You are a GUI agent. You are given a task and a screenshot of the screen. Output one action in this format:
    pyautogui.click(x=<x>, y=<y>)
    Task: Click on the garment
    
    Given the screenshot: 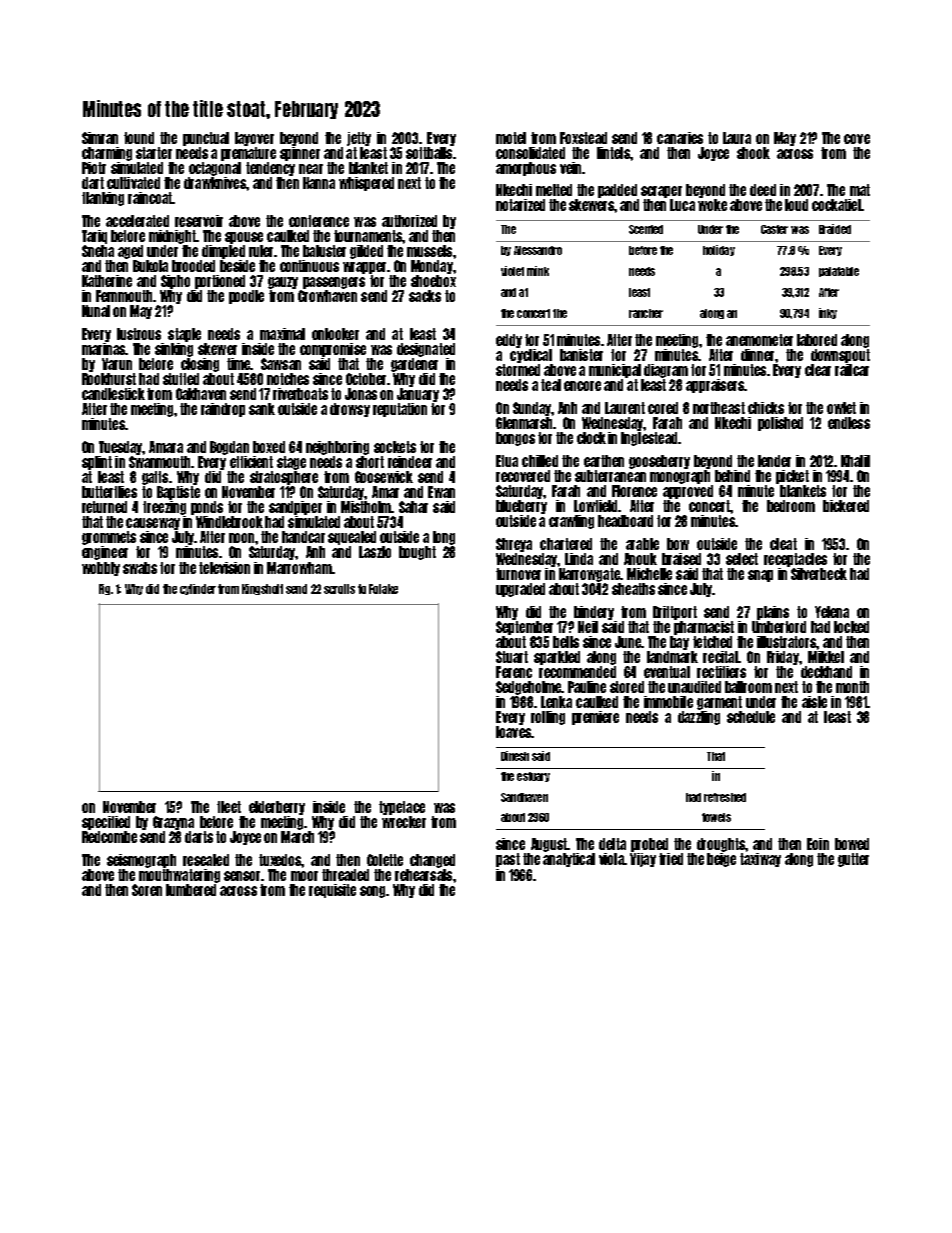 What is the action you would take?
    pyautogui.click(x=719, y=703)
